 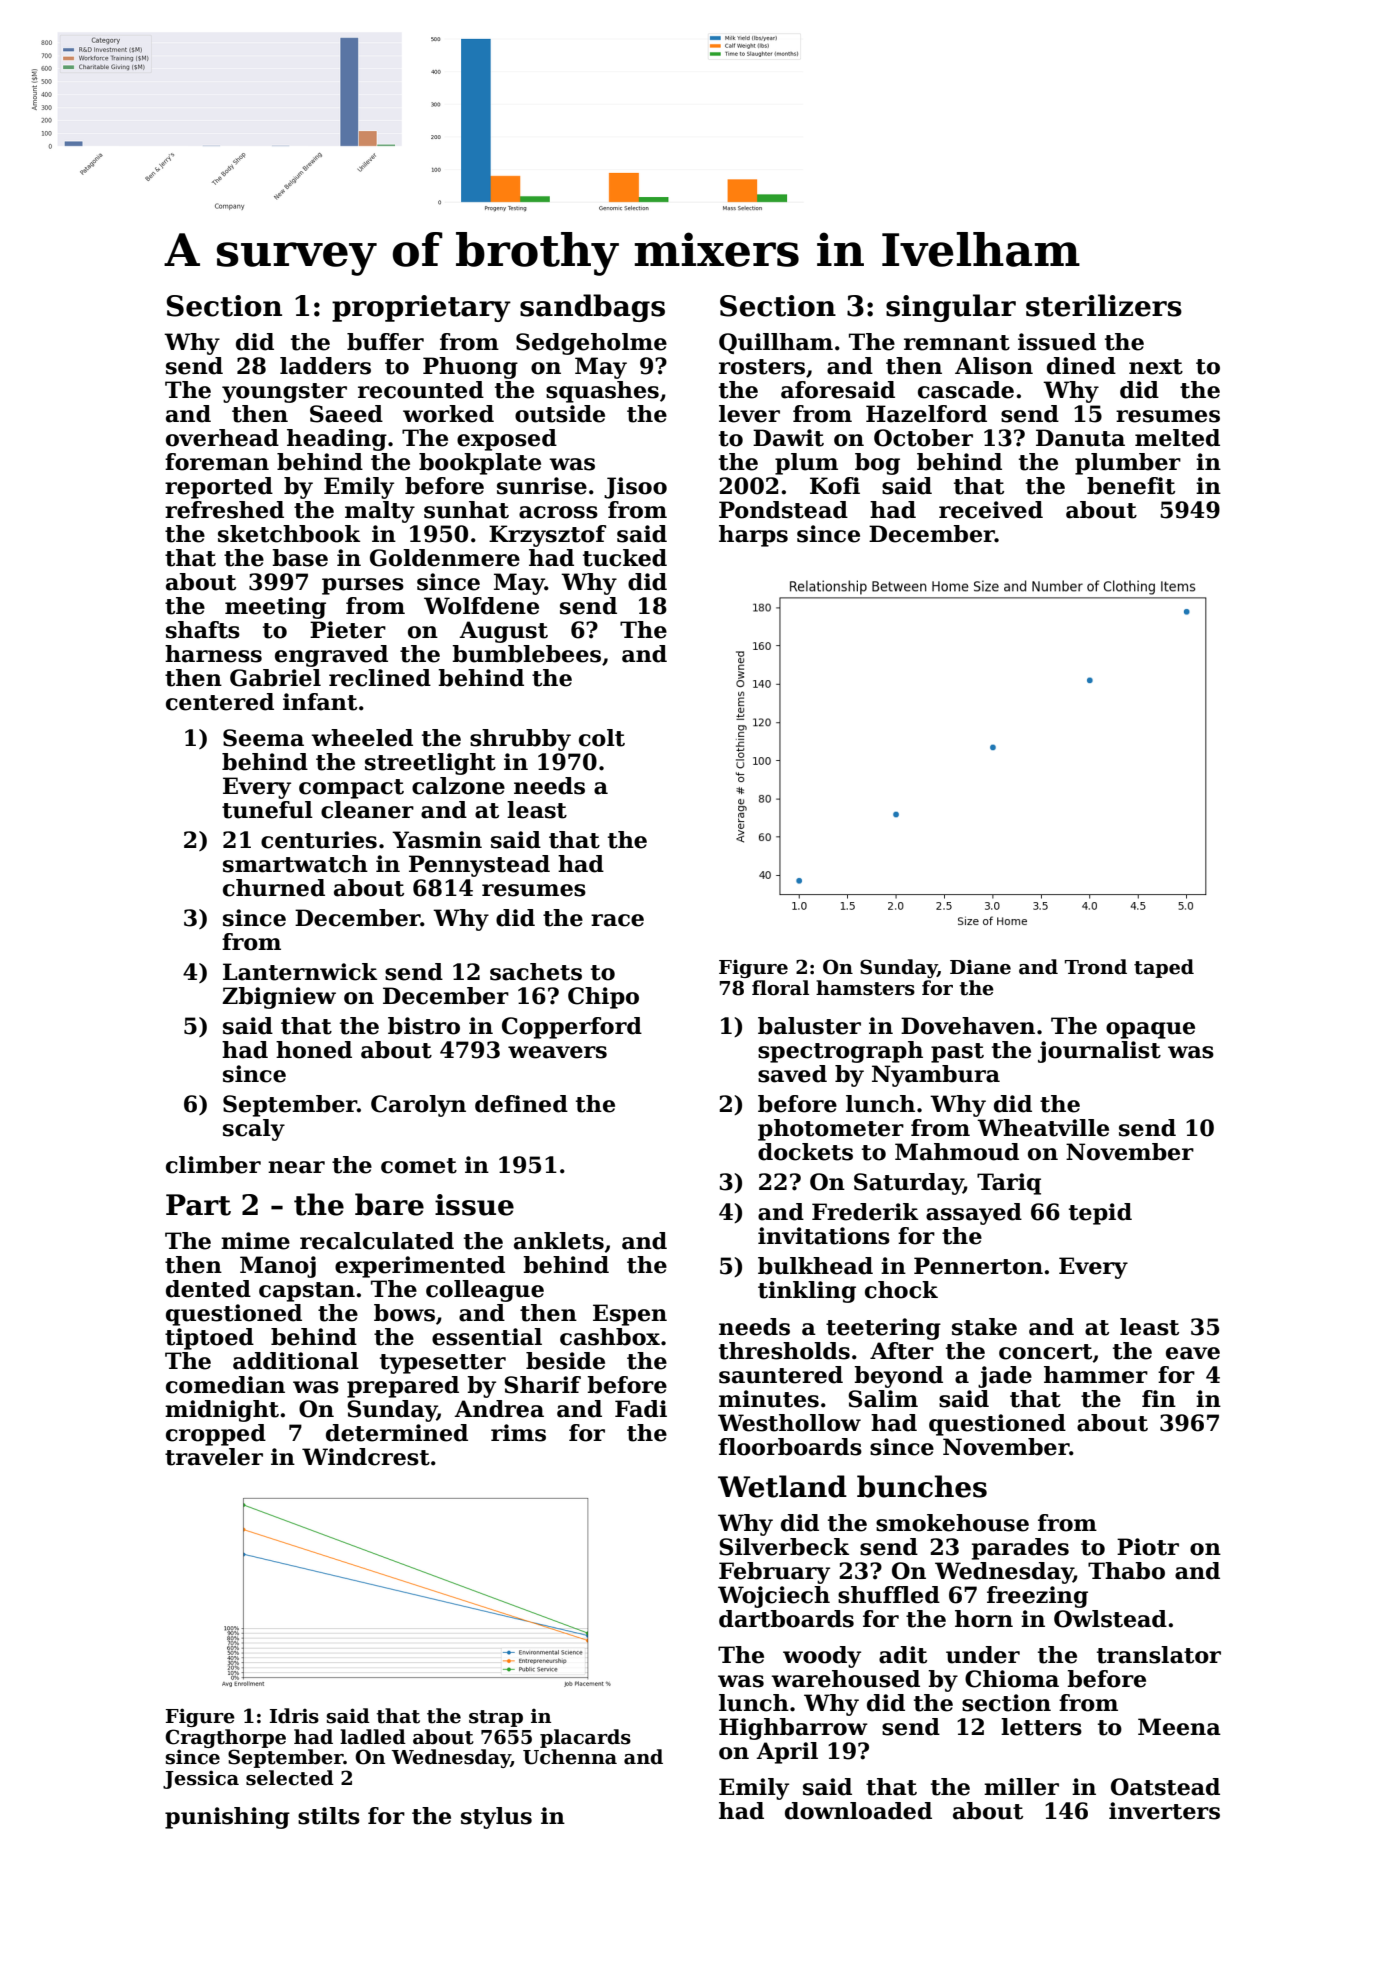 I want to click on benefit, so click(x=1131, y=486).
